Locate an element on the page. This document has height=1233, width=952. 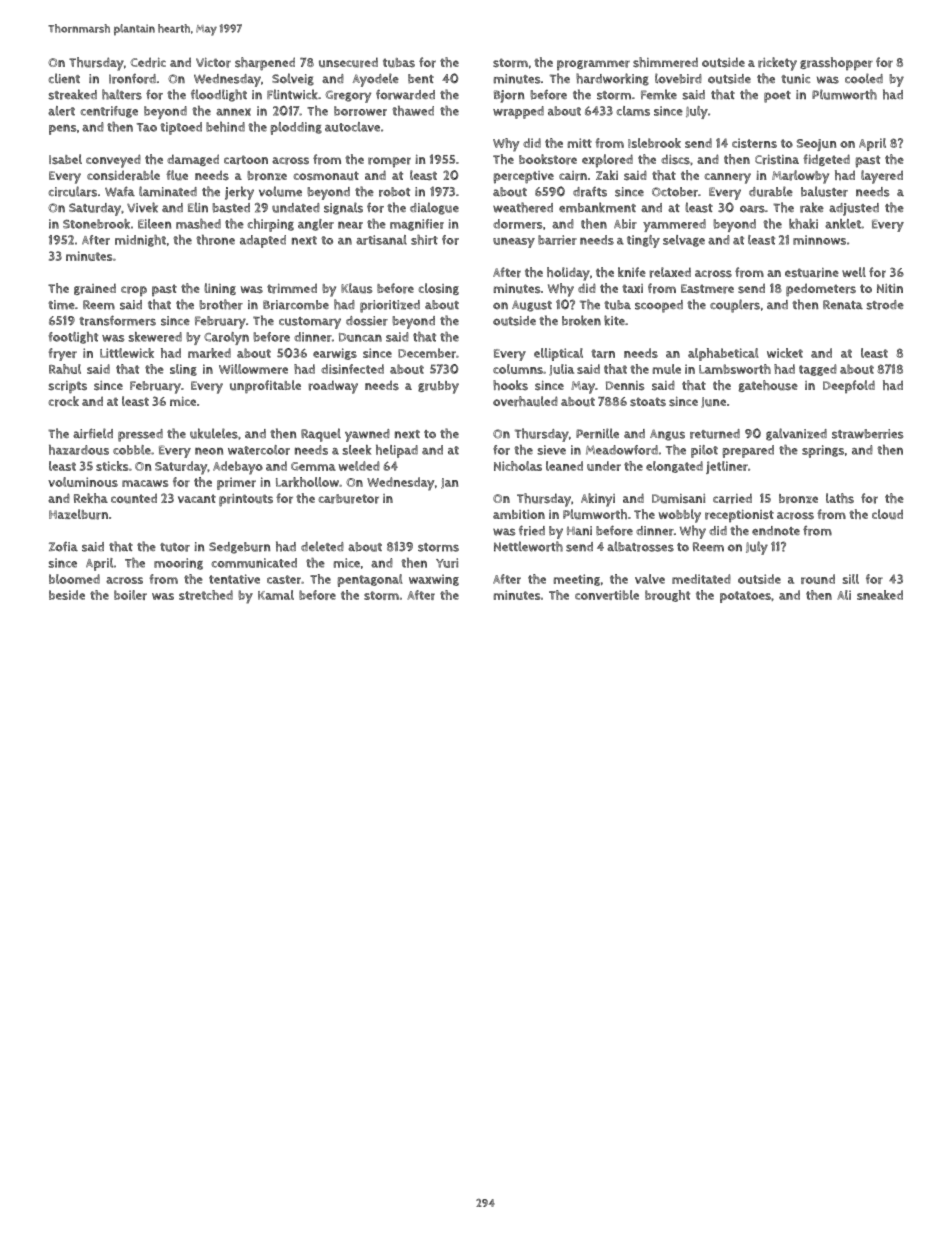
time is located at coordinates (61, 305).
